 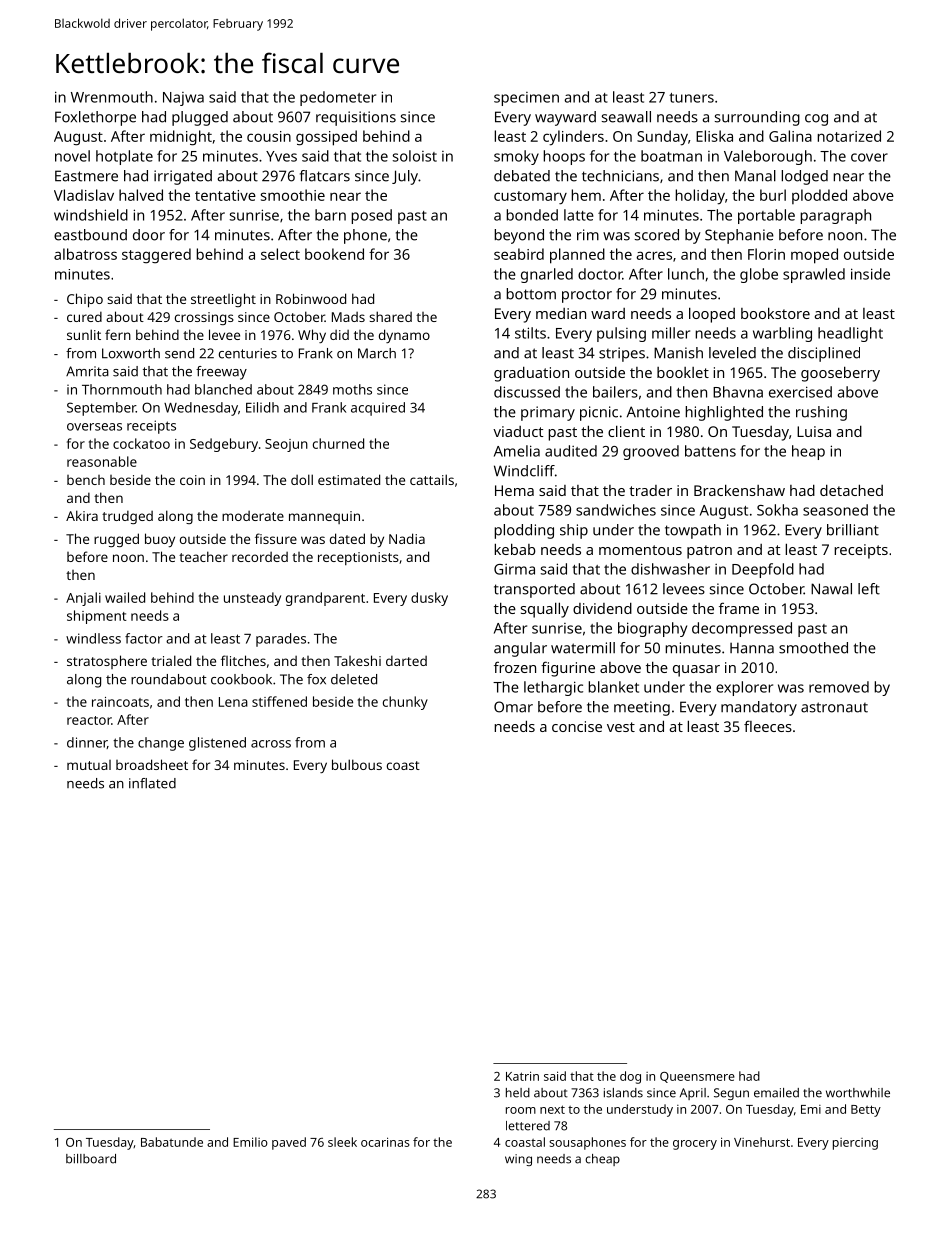 I want to click on piercing, so click(x=855, y=1144).
